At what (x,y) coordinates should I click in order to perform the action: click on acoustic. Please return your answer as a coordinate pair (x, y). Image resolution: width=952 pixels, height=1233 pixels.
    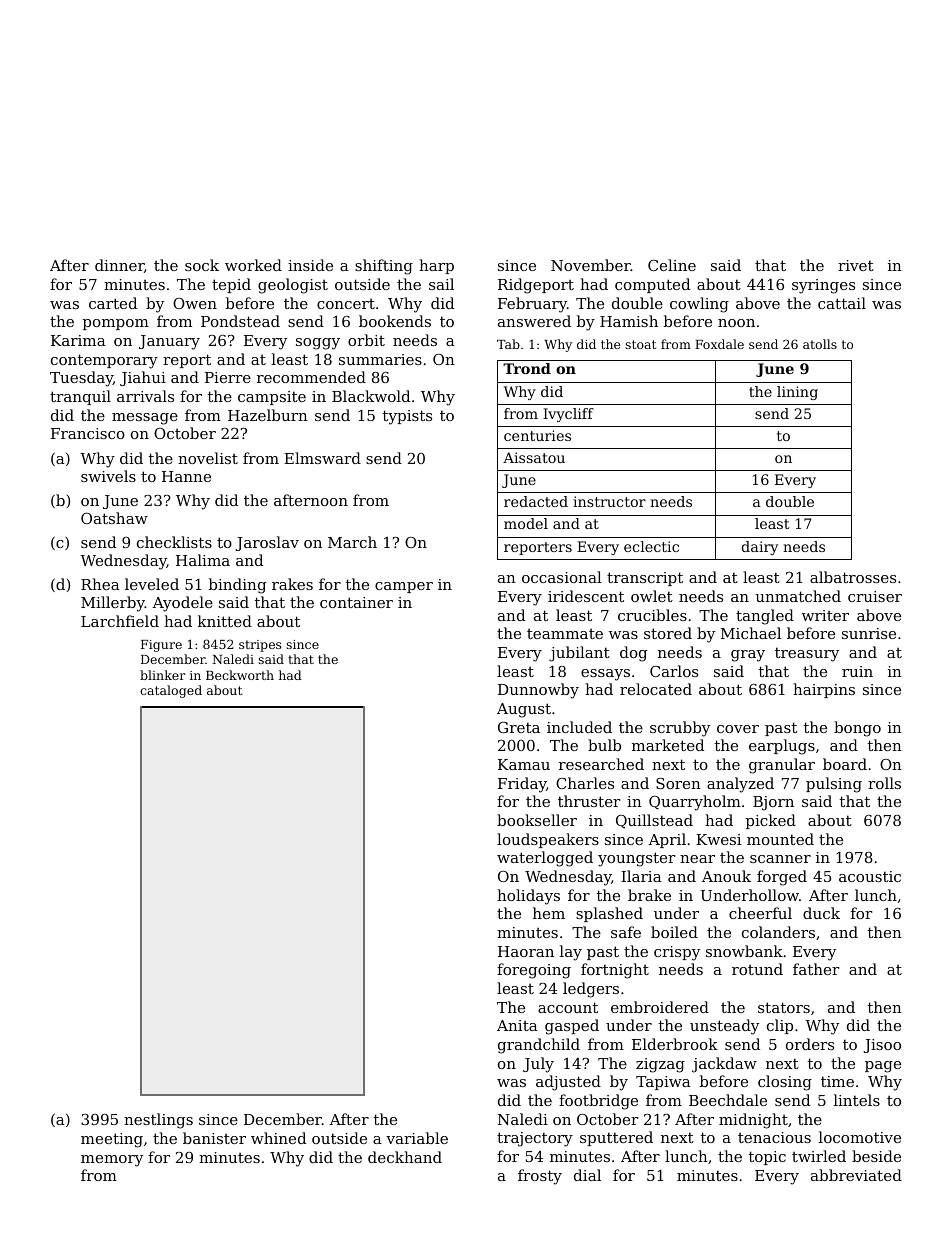
    Looking at the image, I should click on (870, 876).
